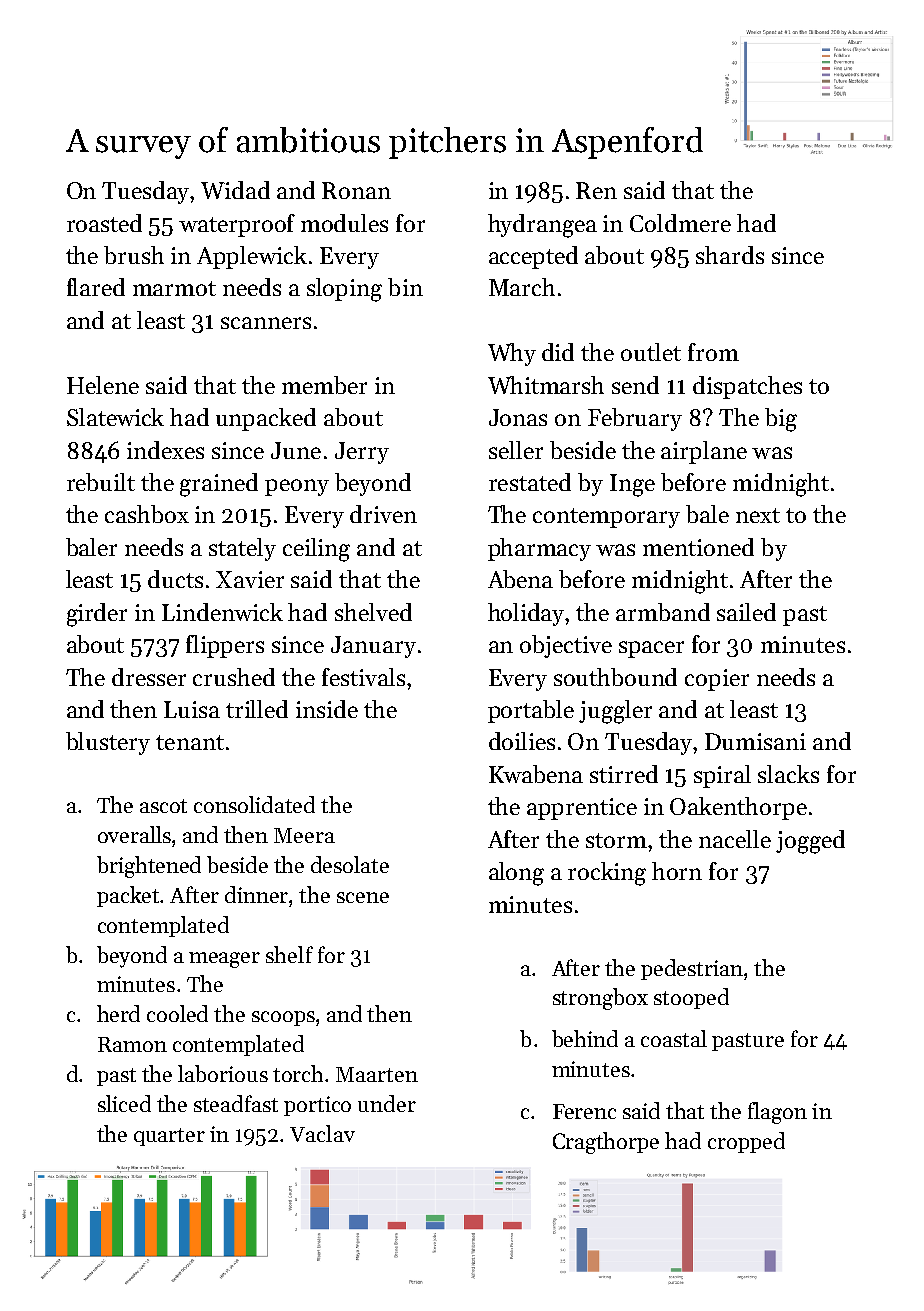  Describe the element at coordinates (527, 614) in the screenshot. I see `holiday` at that location.
